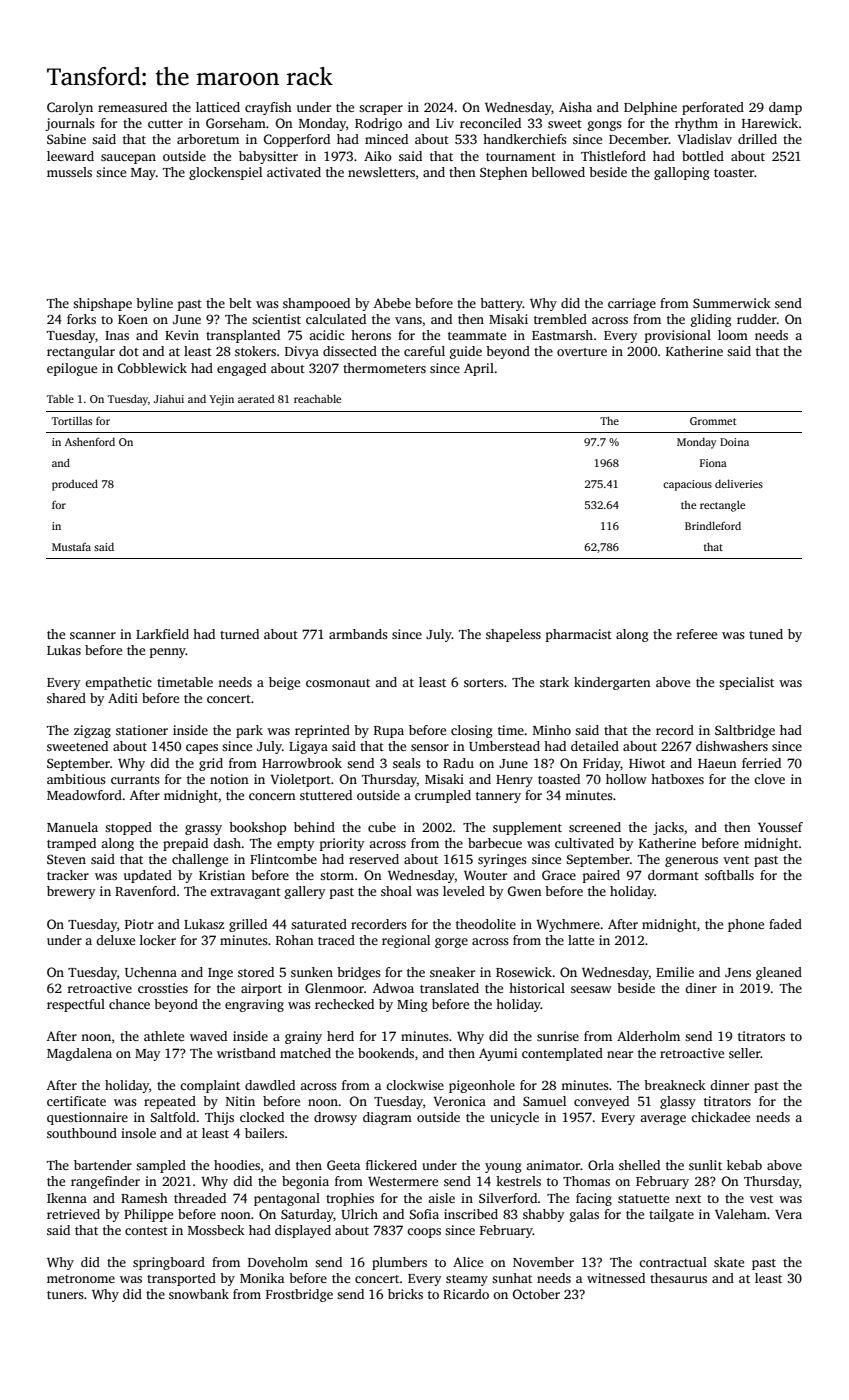 The width and height of the page is (849, 1400). What do you see at coordinates (602, 764) in the page?
I see `Friday` at bounding box center [602, 764].
